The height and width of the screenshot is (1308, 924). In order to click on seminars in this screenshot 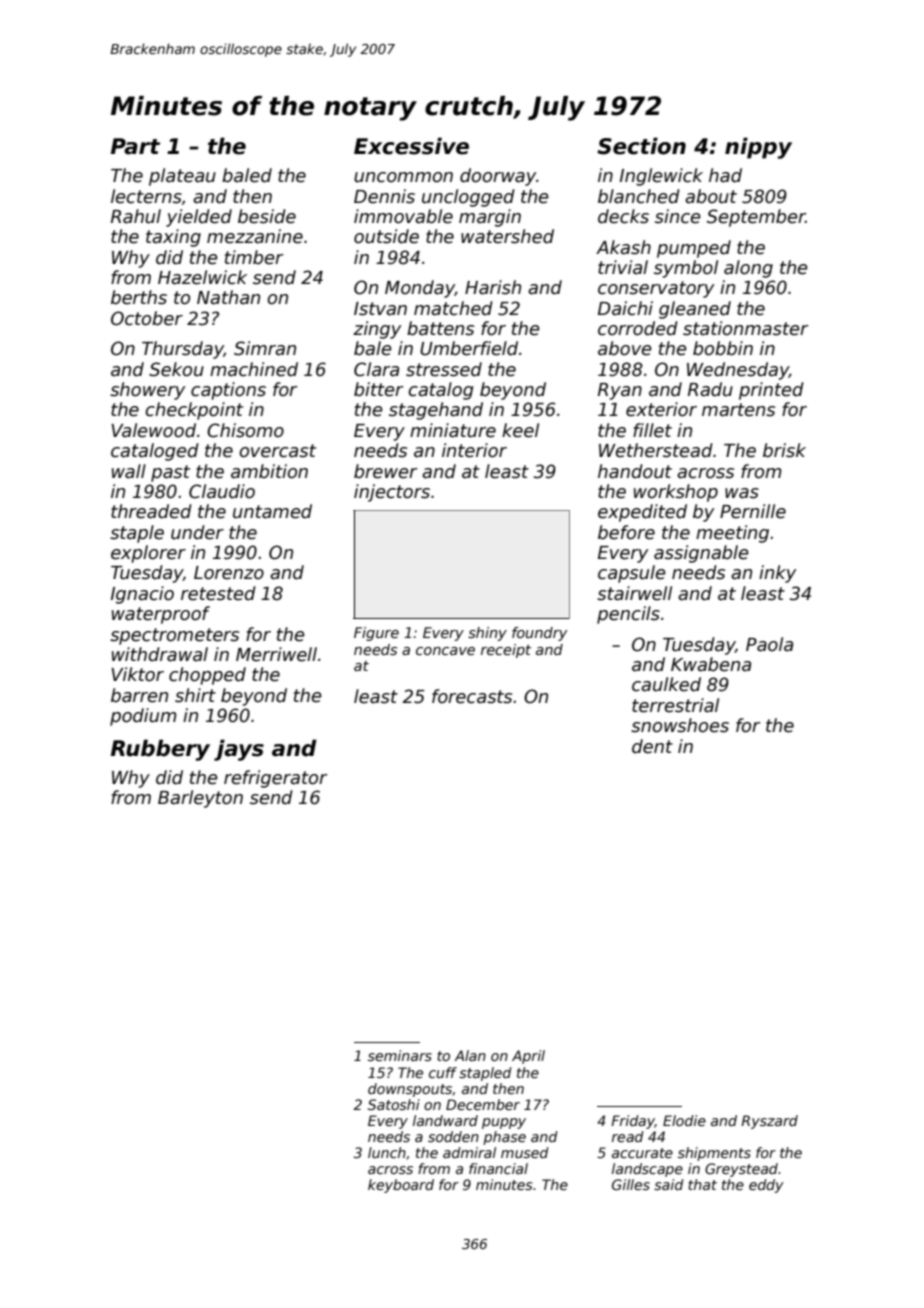, I will do `click(400, 1055)`.
